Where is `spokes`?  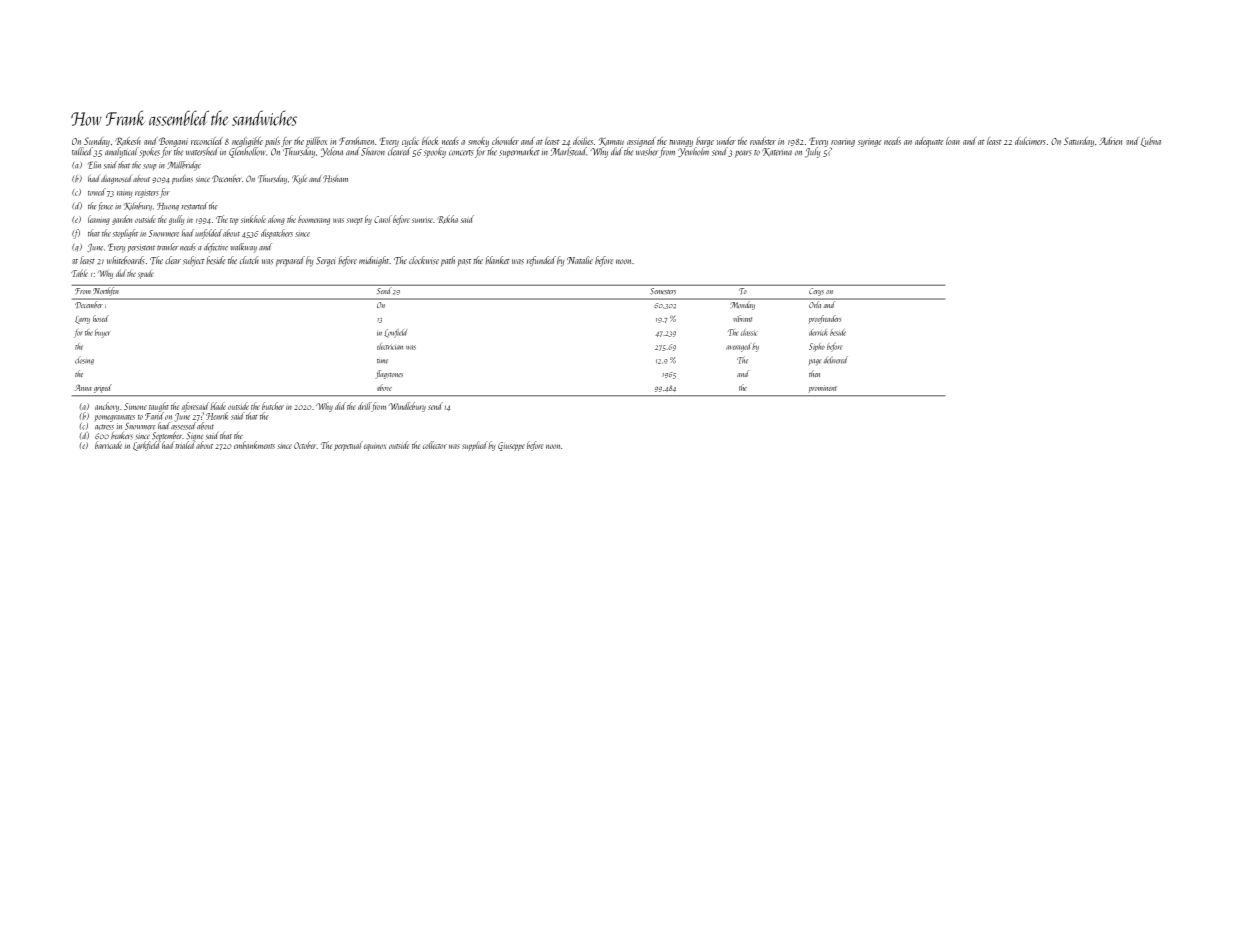
spokes is located at coordinates (150, 152).
